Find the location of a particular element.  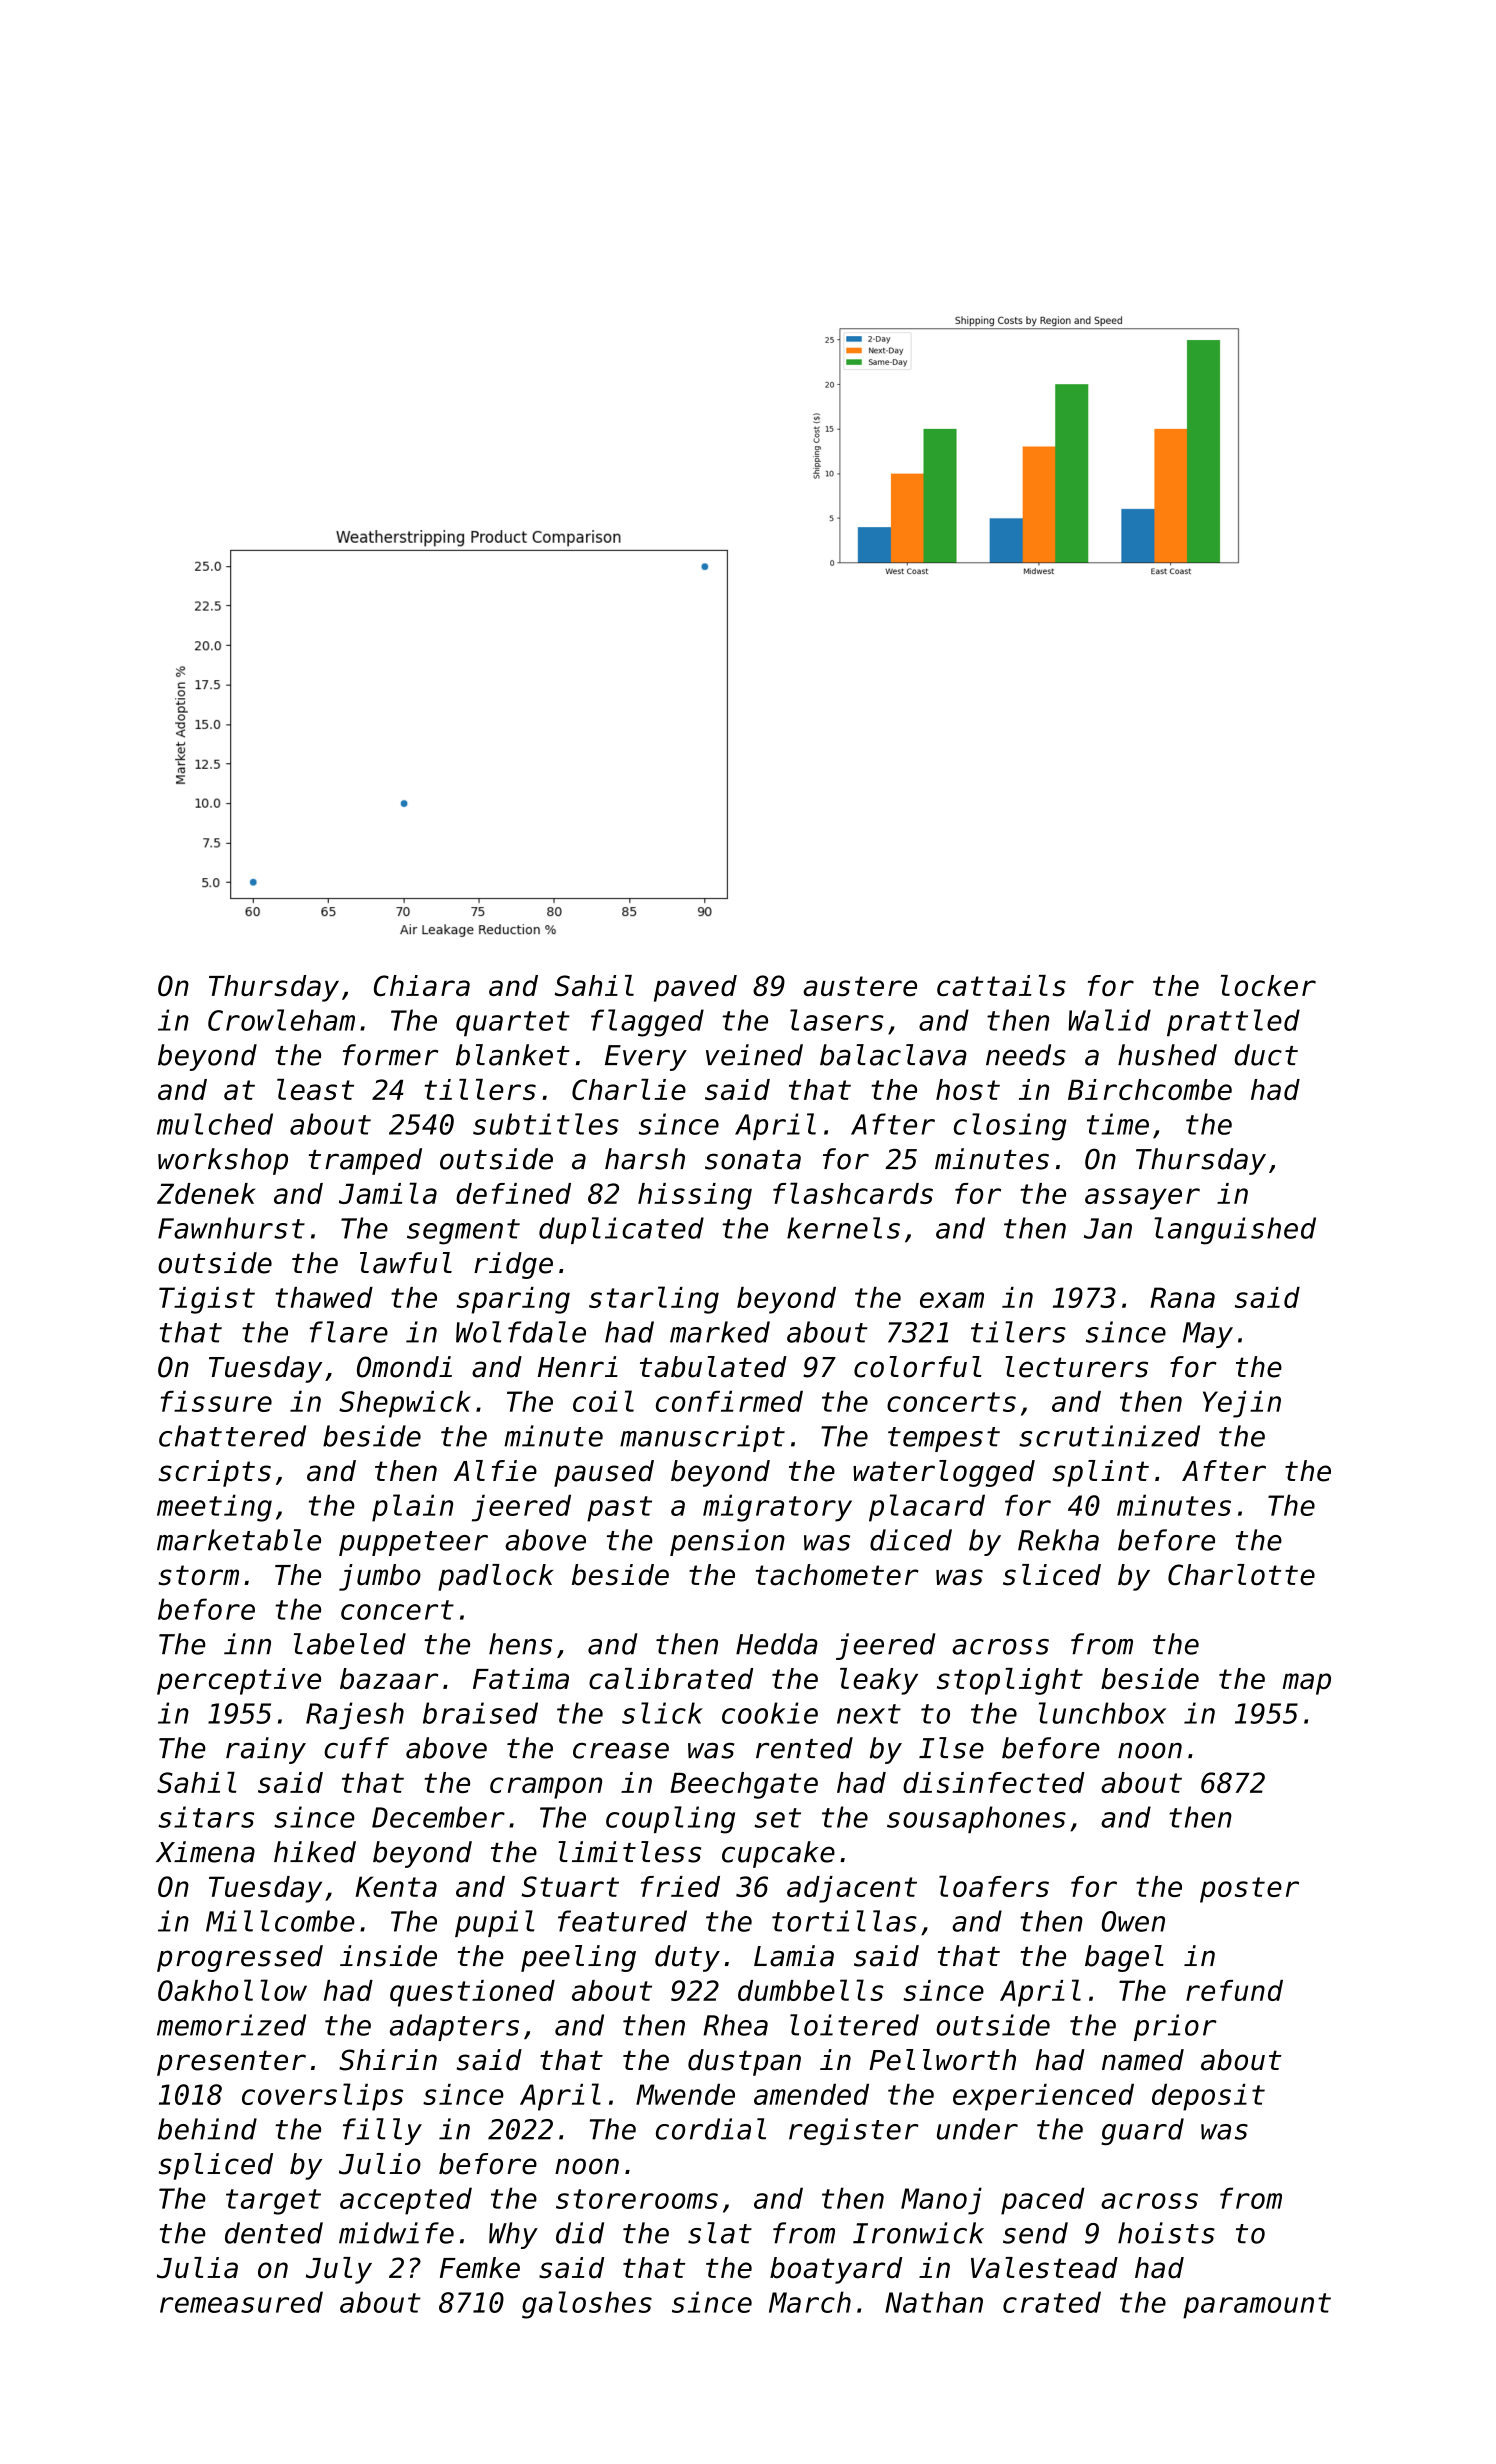

sonata is located at coordinates (753, 1160).
